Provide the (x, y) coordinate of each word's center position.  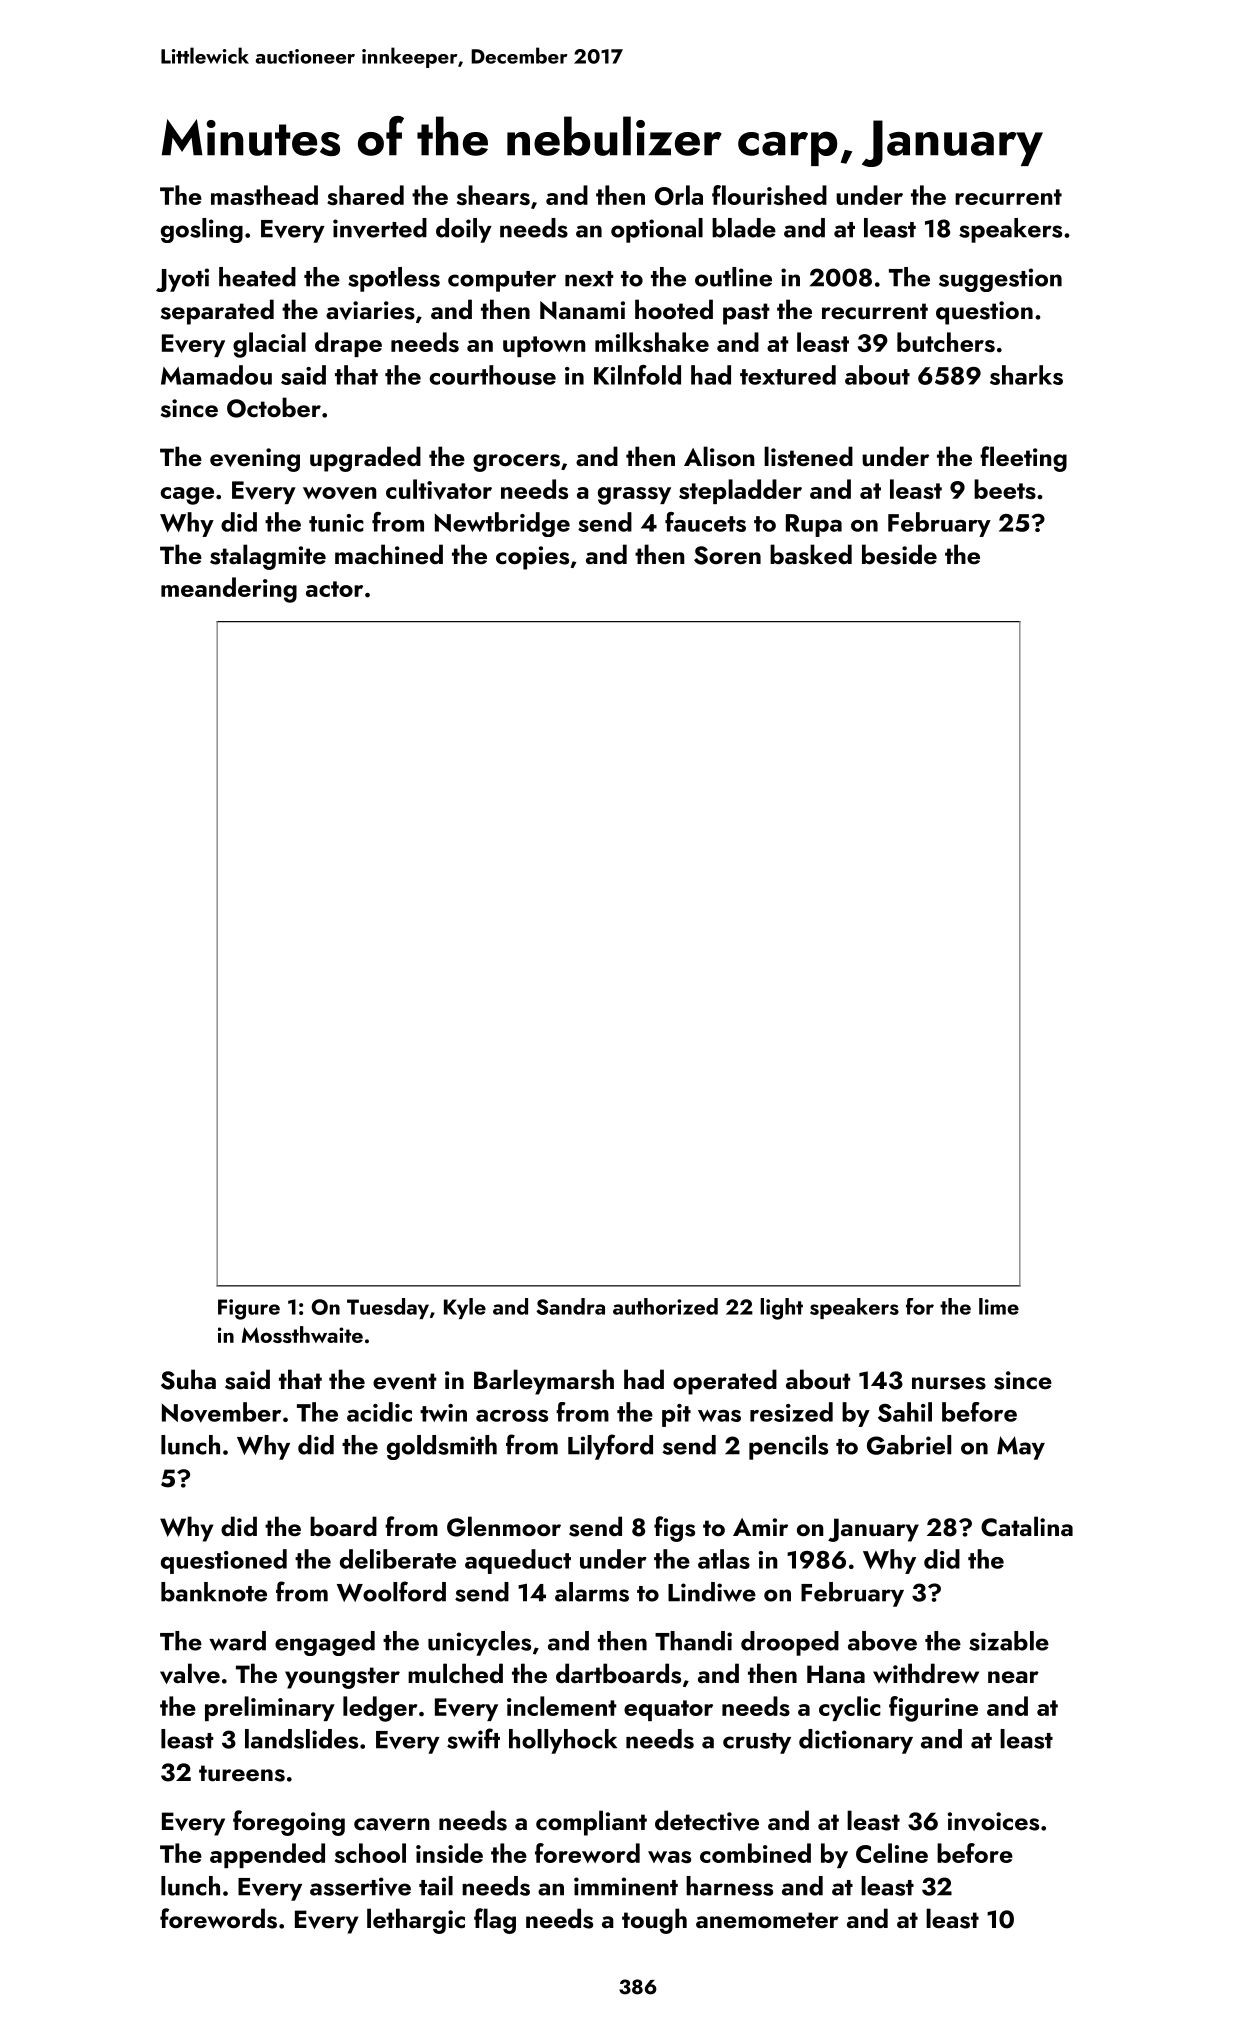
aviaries (370, 310)
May (1021, 1448)
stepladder (740, 491)
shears (493, 195)
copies (532, 558)
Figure (249, 1309)
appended (267, 1855)
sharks (1026, 375)
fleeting (1023, 459)
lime (999, 1306)
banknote (214, 1592)
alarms (592, 1592)
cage (187, 496)
